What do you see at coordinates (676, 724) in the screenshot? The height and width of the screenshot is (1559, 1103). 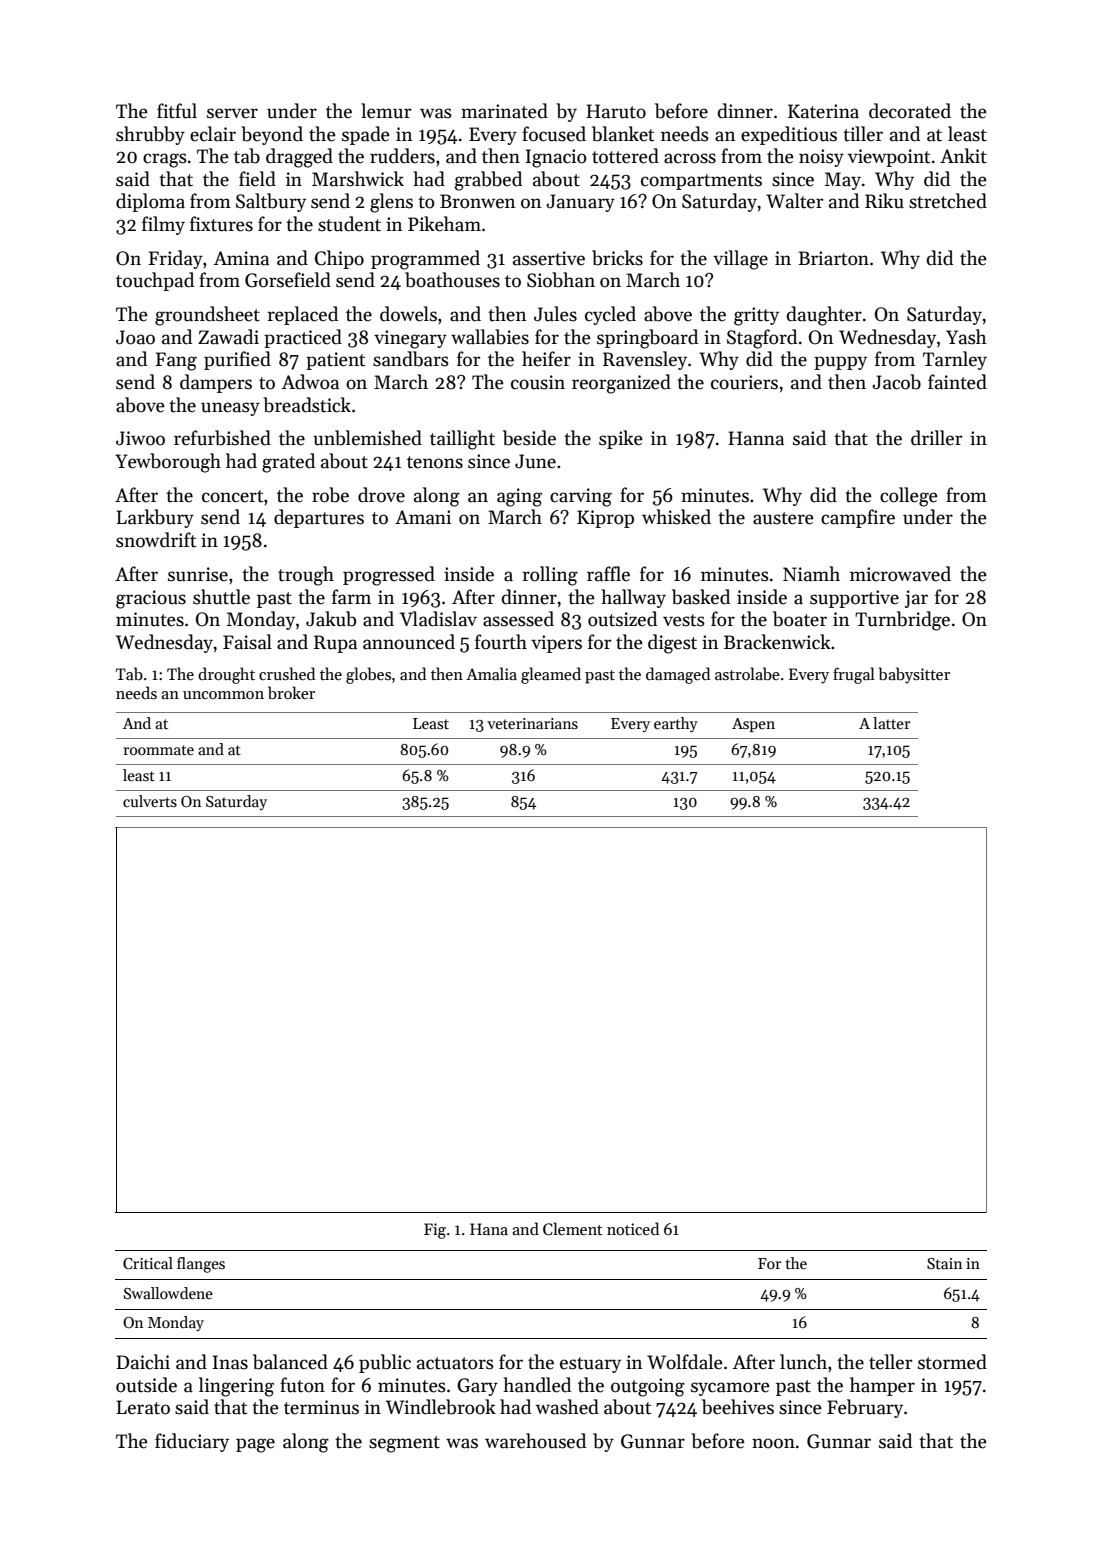 I see `earthy` at bounding box center [676, 724].
